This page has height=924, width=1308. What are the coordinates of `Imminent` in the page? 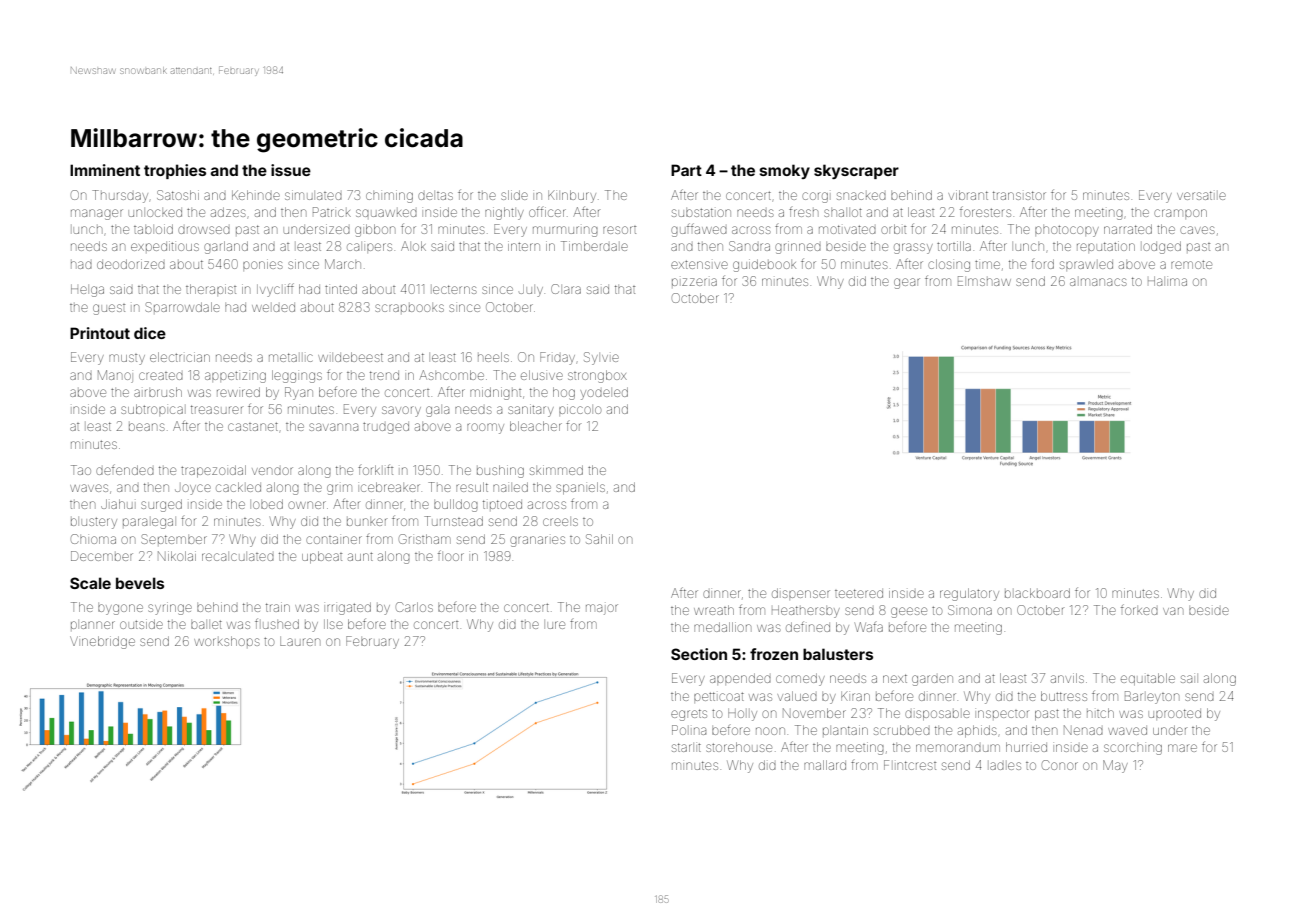 It's located at (105, 170).
